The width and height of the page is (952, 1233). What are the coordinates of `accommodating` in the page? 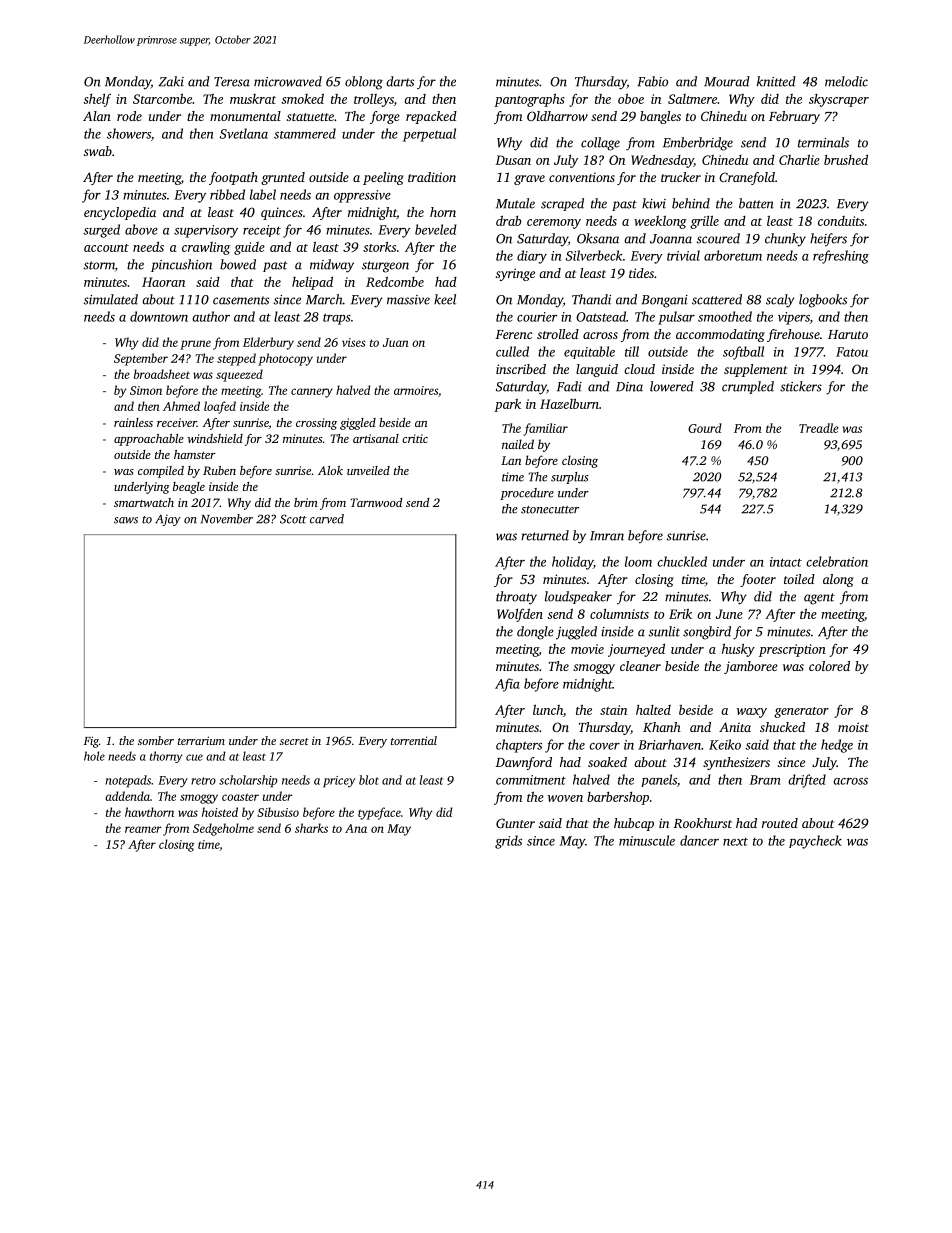 It's located at (720, 335).
